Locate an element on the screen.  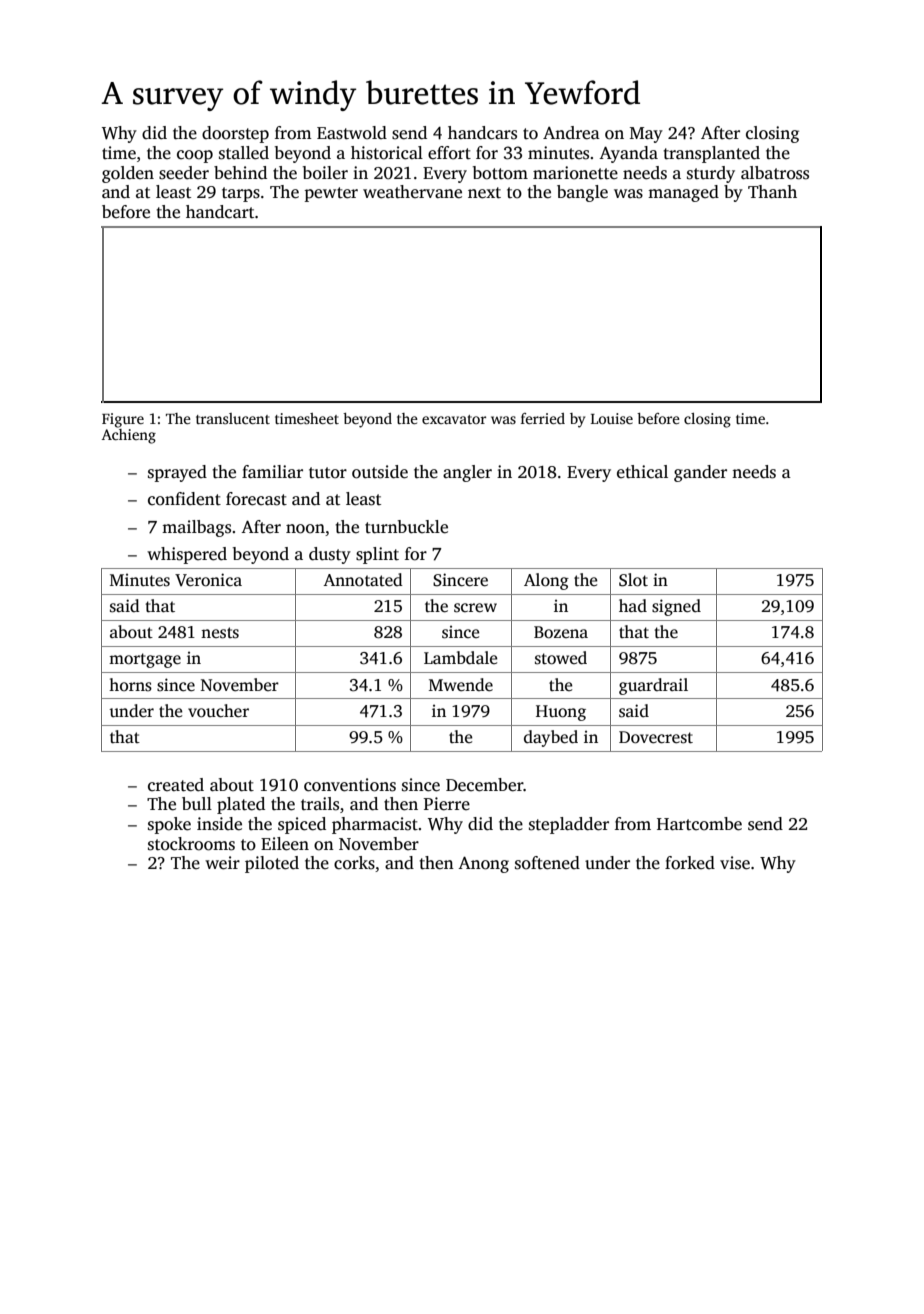
Veronica is located at coordinates (208, 580).
